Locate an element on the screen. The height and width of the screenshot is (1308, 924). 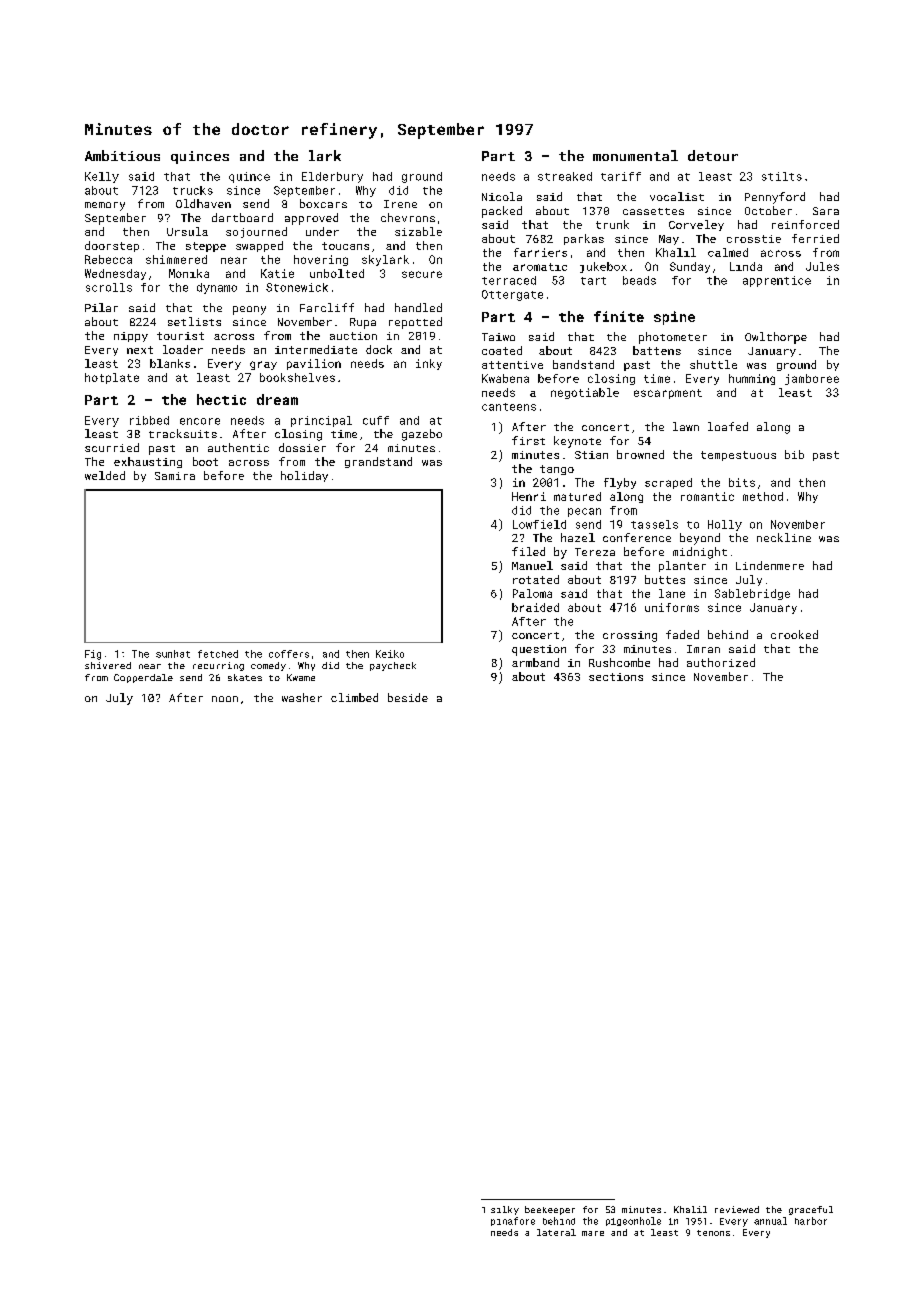
hotplate is located at coordinates (112, 378).
